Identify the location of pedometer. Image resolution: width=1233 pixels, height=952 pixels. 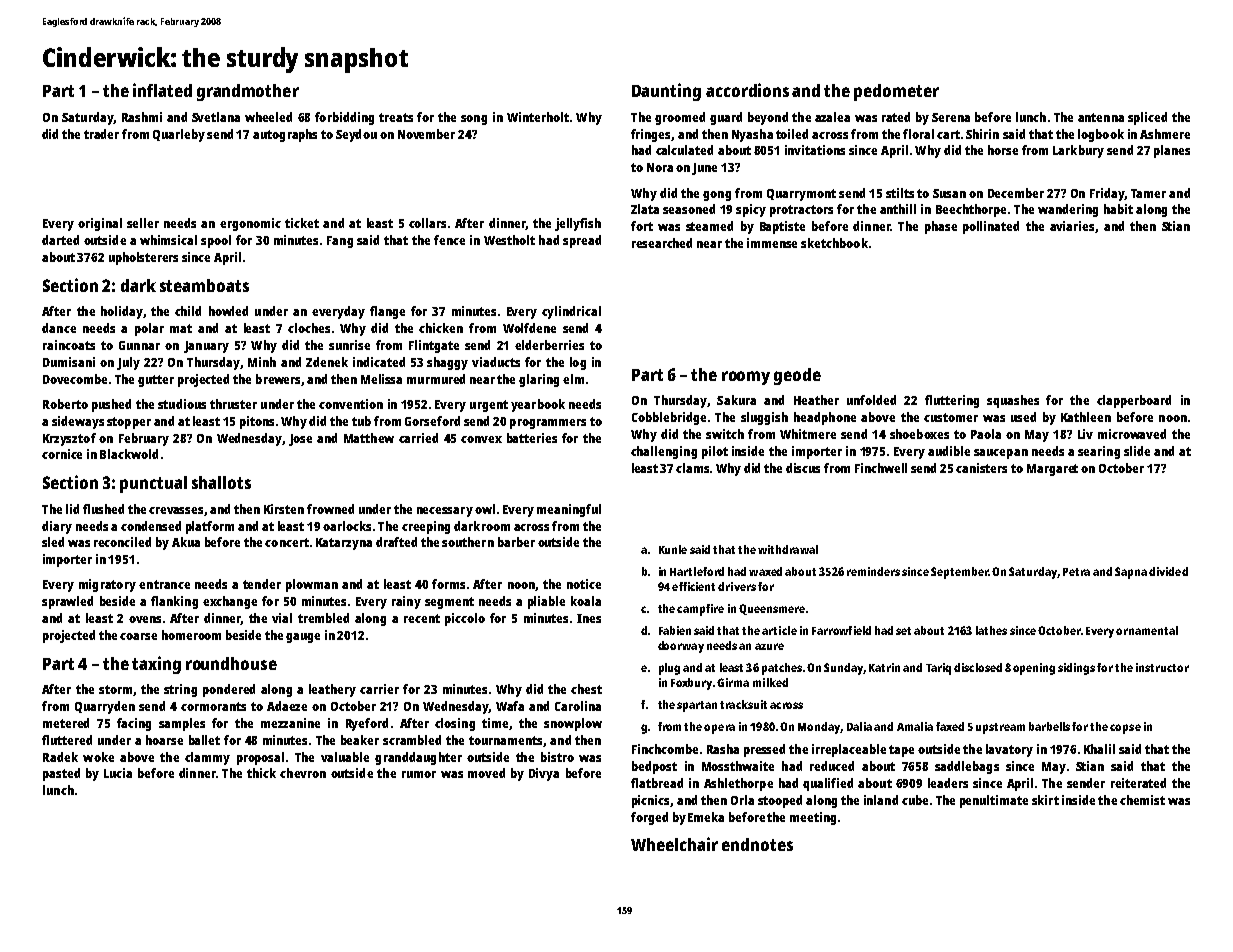
(896, 92).
